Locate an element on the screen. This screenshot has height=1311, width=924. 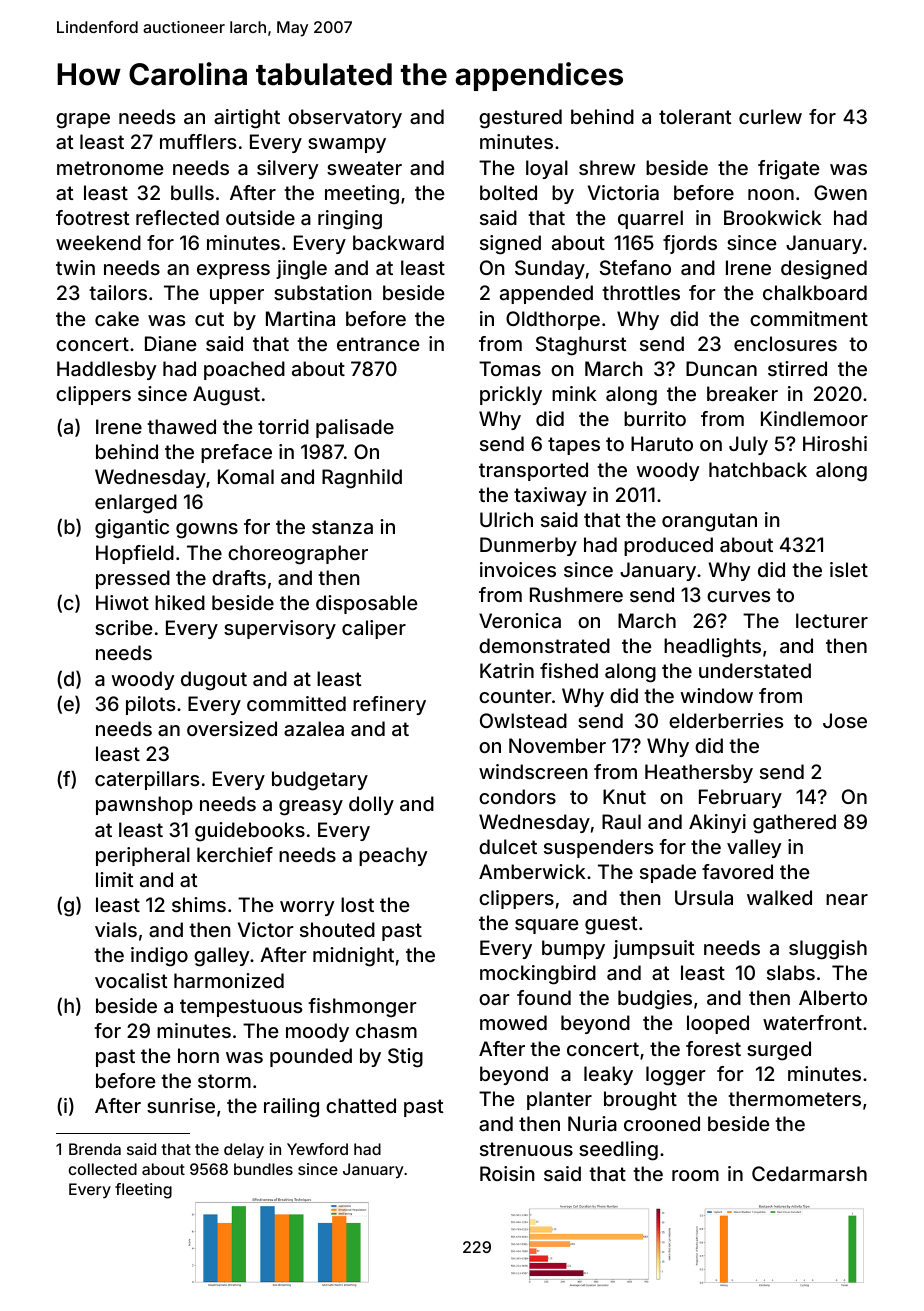
forest is located at coordinates (713, 1048).
